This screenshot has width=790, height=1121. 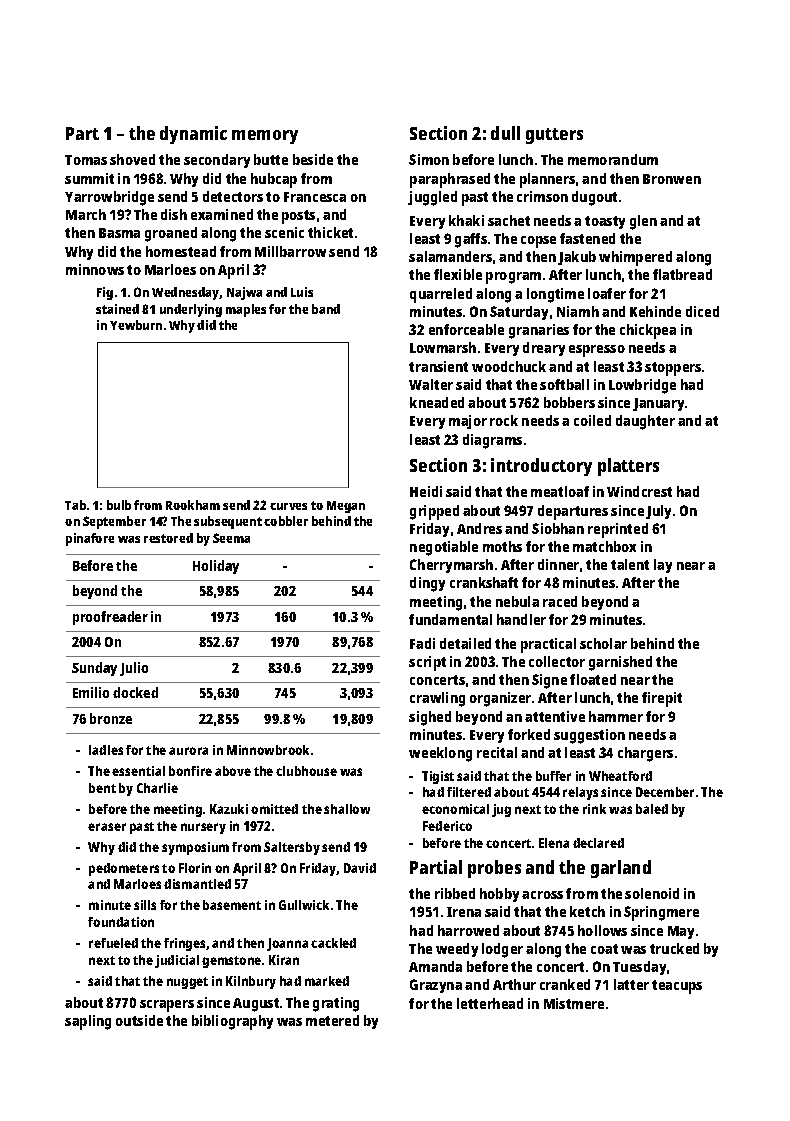 I want to click on thicket, so click(x=330, y=232).
